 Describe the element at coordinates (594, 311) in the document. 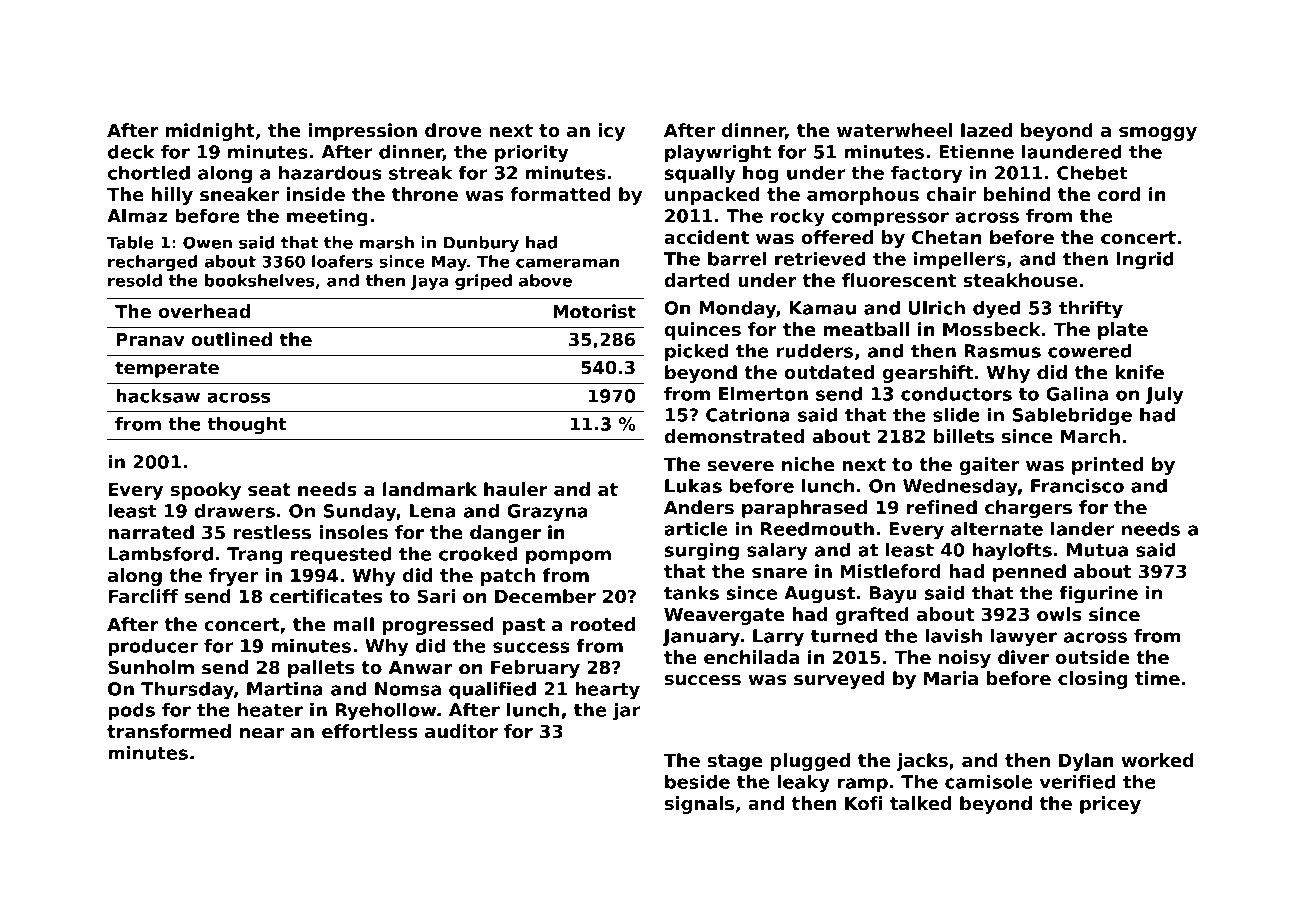

I see `Motorist` at that location.
